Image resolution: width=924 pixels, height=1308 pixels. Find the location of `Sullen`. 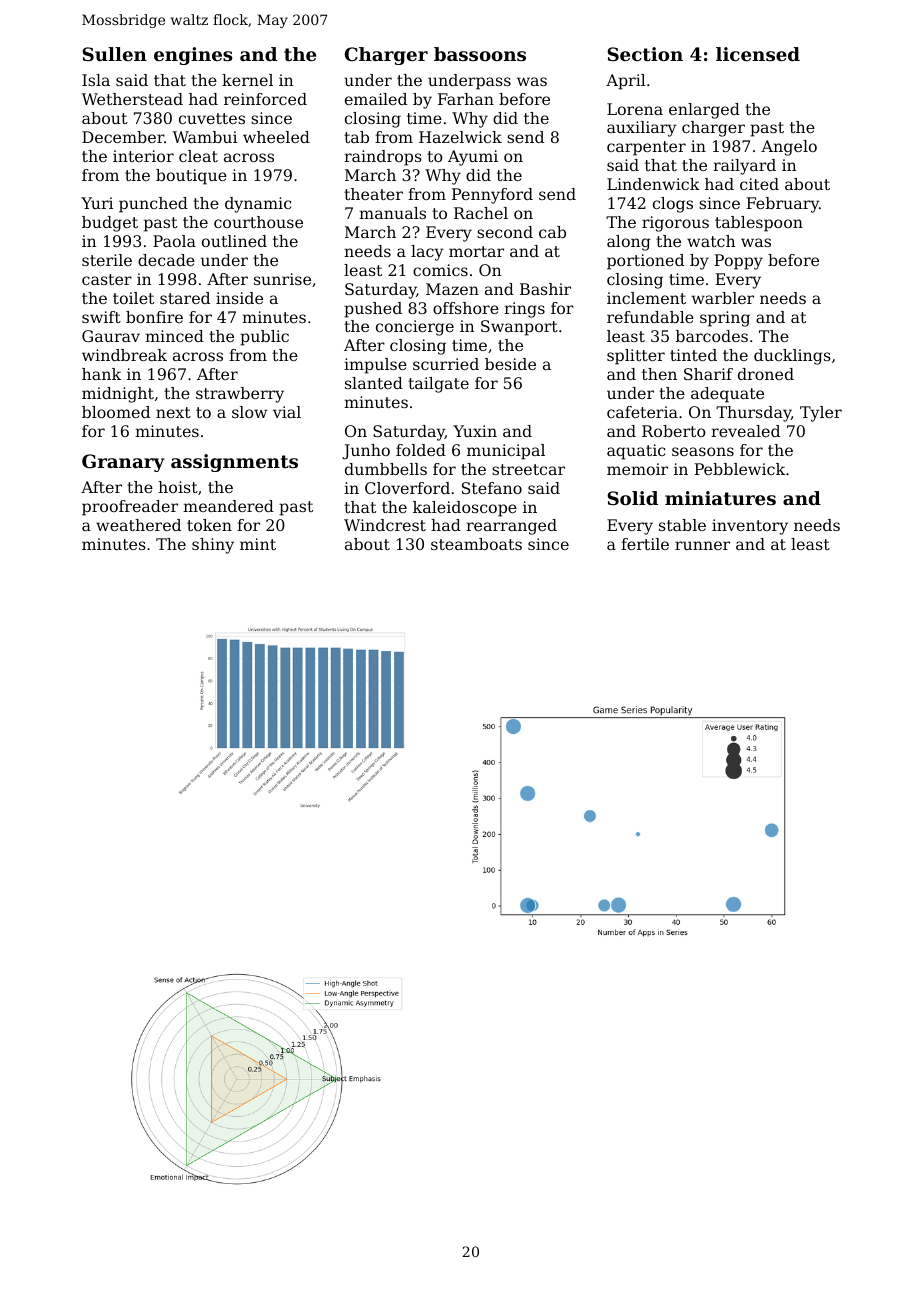

Sullen is located at coordinates (114, 54).
